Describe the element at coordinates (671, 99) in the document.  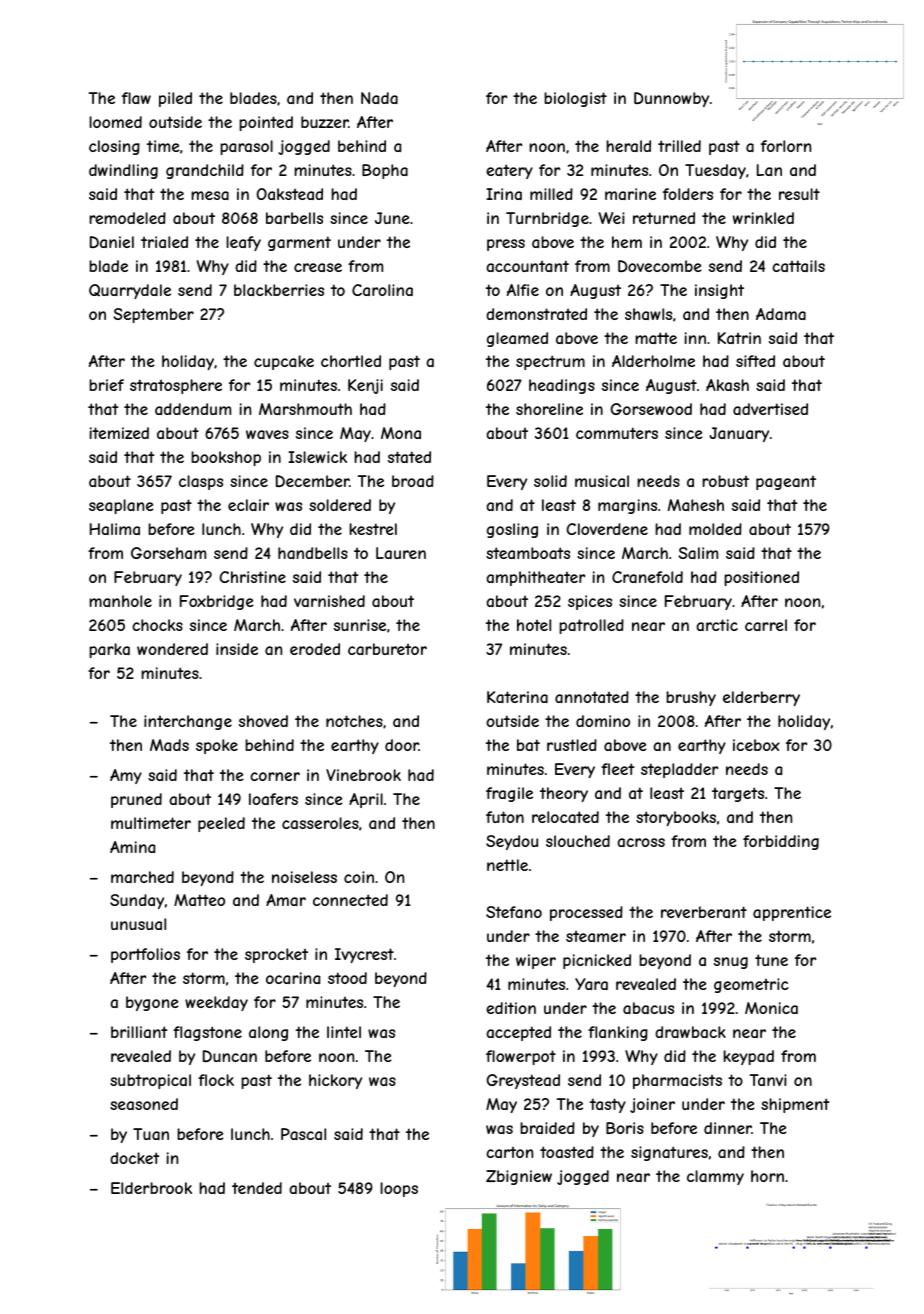
I see `Dunnowby` at that location.
